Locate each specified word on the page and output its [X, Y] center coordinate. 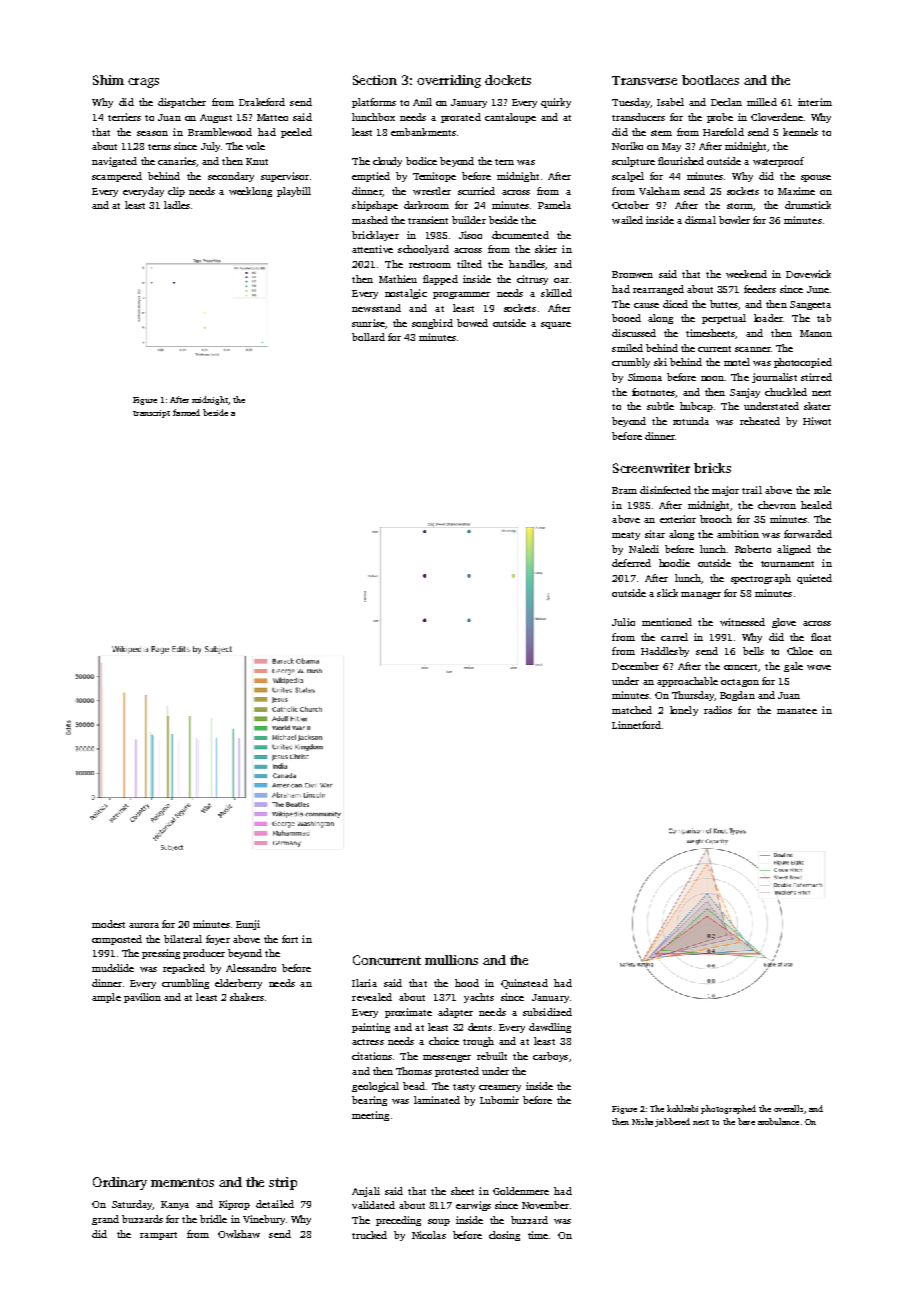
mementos [182, 1182]
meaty [626, 536]
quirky [556, 103]
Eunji [248, 925]
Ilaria [364, 983]
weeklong [250, 192]
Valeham [659, 191]
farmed [186, 412]
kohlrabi [682, 1108]
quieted [814, 579]
